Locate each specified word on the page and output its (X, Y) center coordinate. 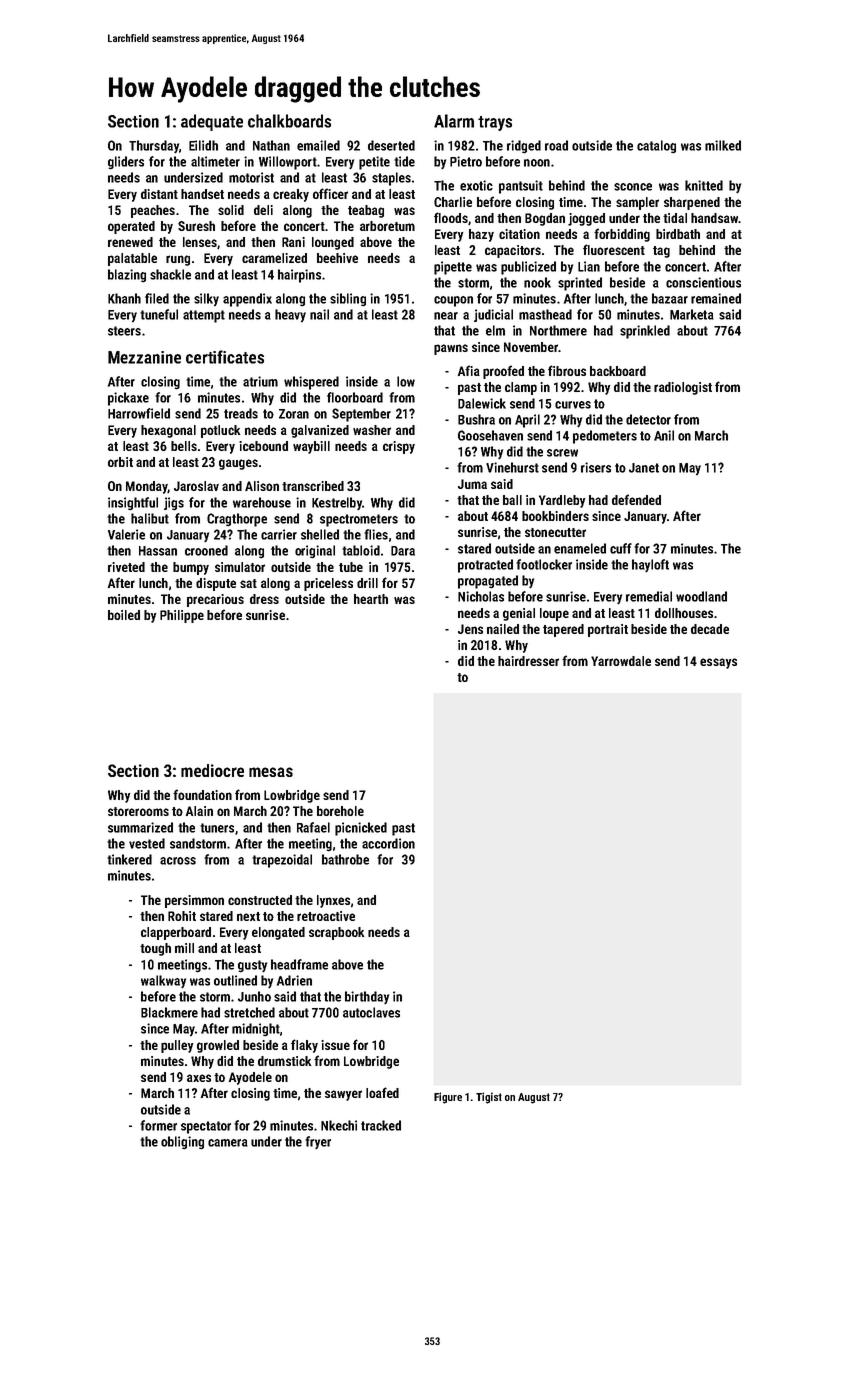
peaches (153, 211)
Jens (470, 629)
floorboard (355, 397)
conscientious (703, 282)
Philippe (182, 616)
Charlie (453, 202)
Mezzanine (144, 357)
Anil (664, 435)
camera (228, 1143)
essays (718, 663)
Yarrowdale (621, 661)
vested (147, 843)
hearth (371, 599)
